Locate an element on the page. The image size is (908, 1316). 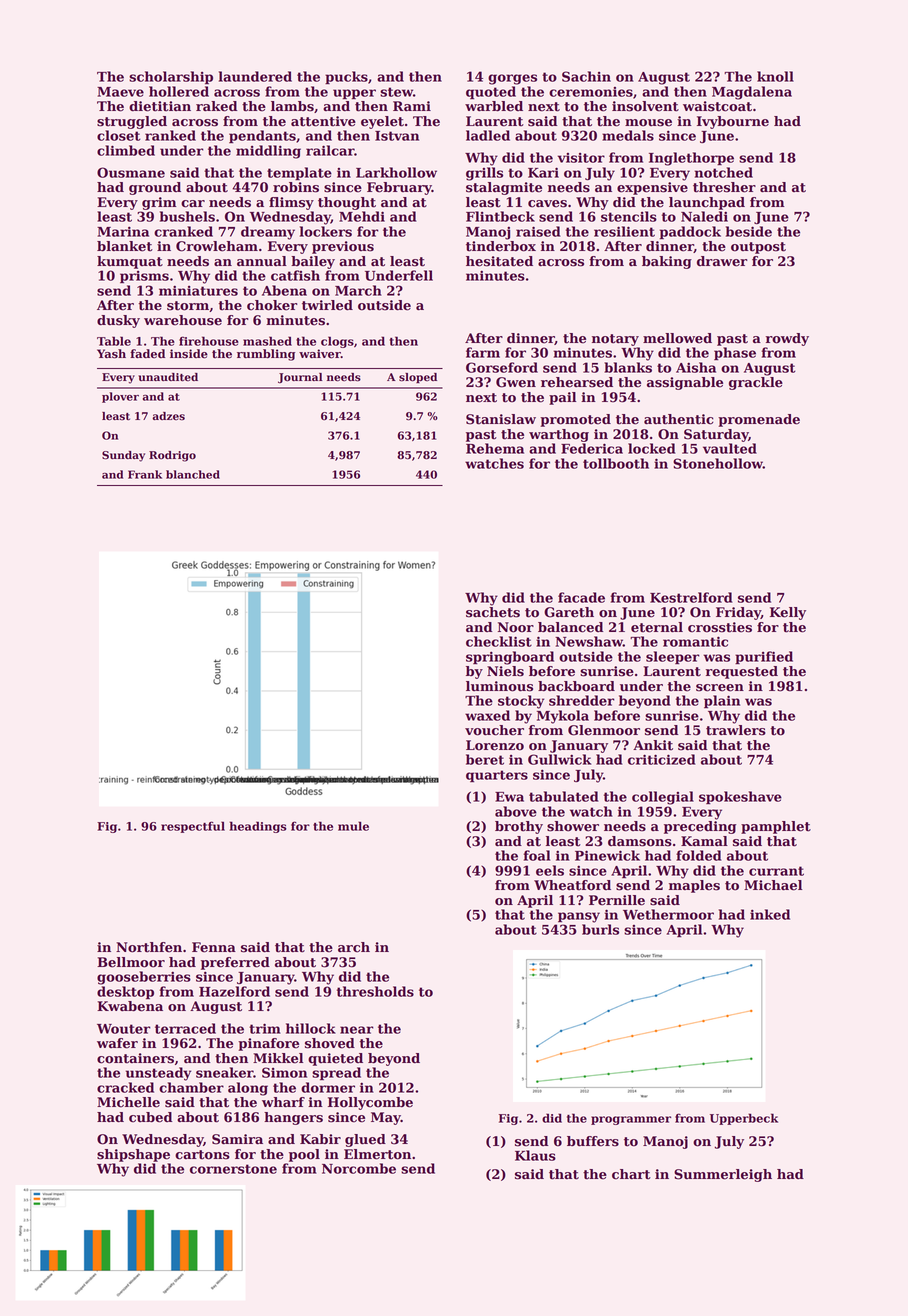
beret is located at coordinates (485, 759).
